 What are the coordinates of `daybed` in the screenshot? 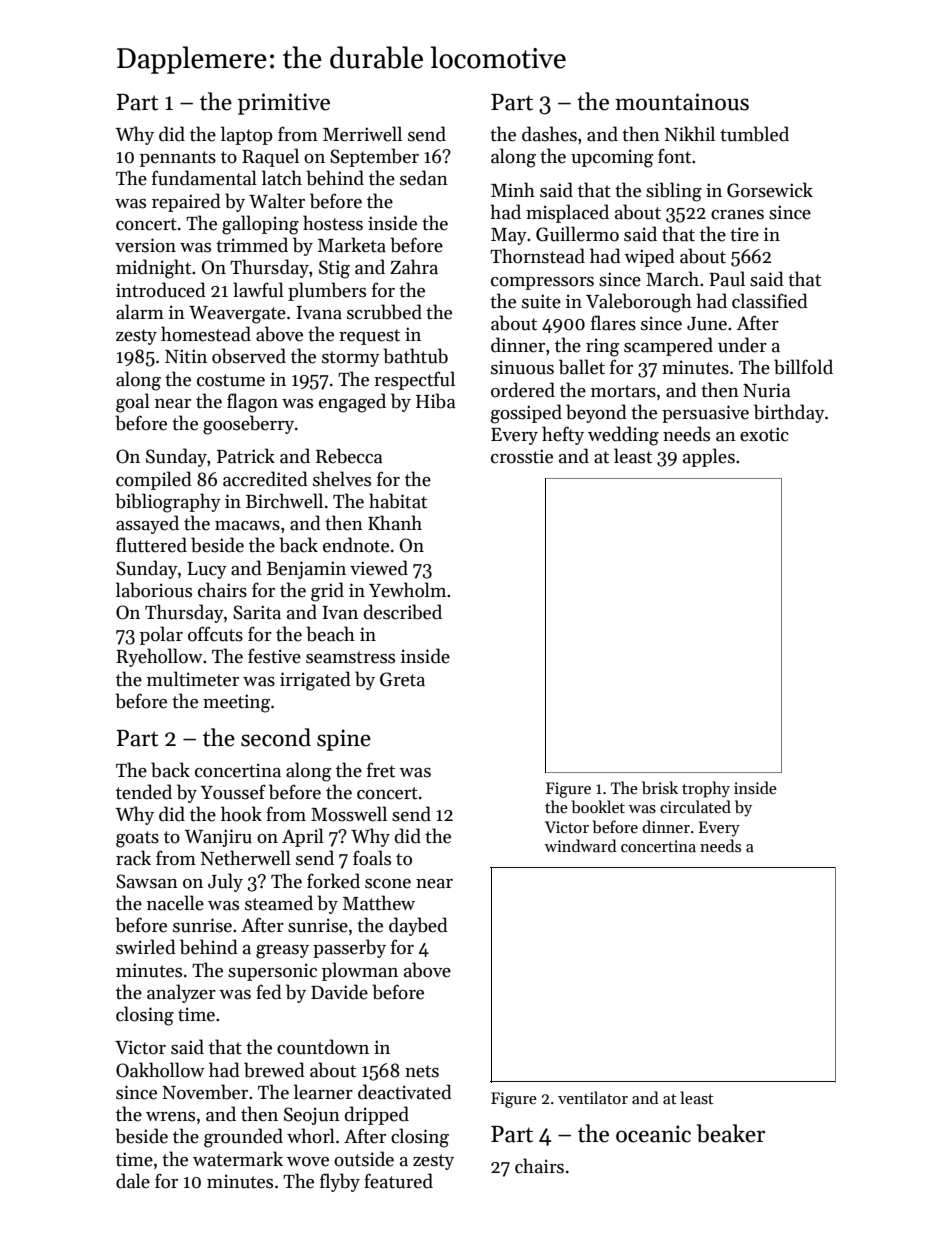 It's located at (418, 926).
